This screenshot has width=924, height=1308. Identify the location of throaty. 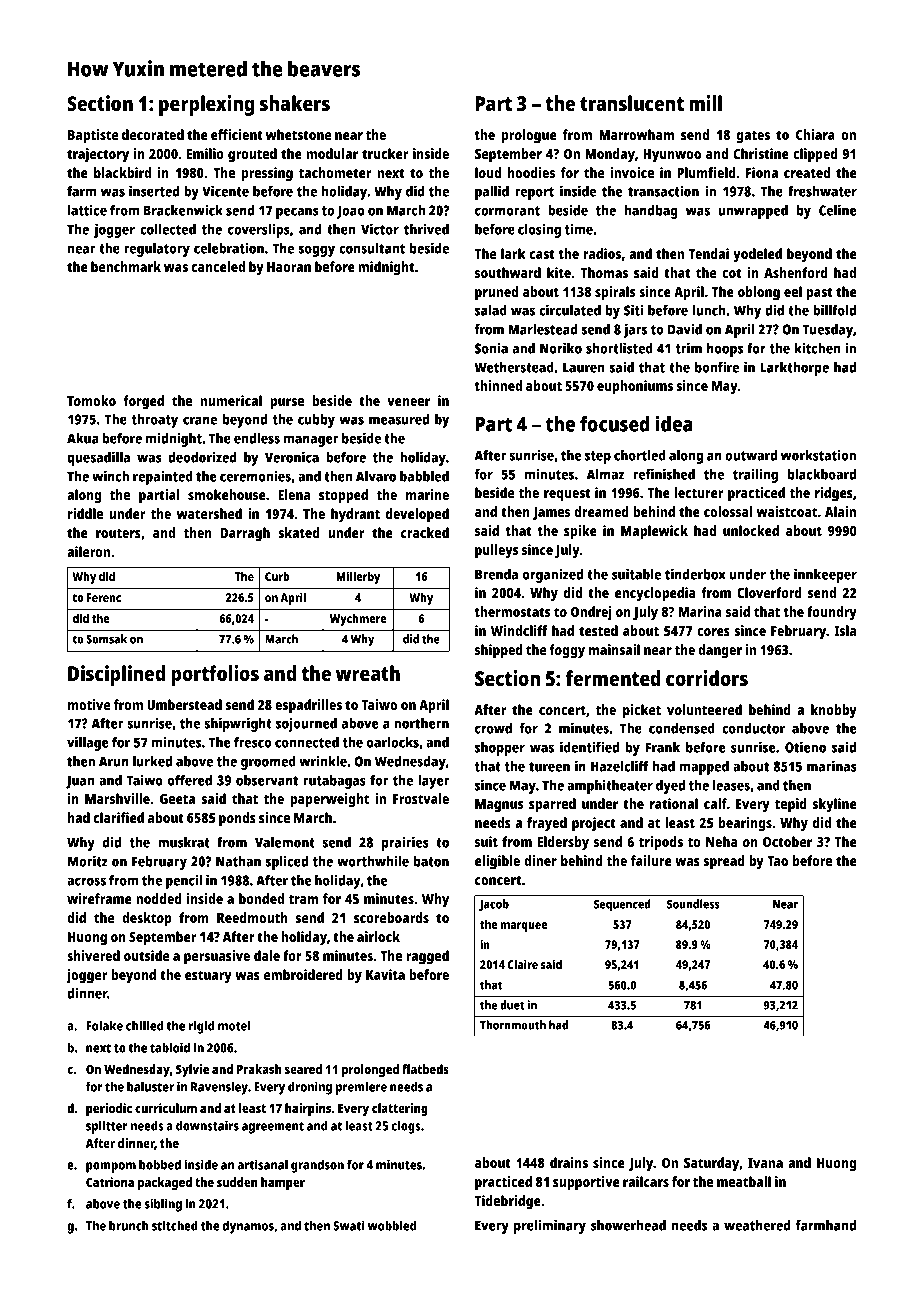
(155, 421).
